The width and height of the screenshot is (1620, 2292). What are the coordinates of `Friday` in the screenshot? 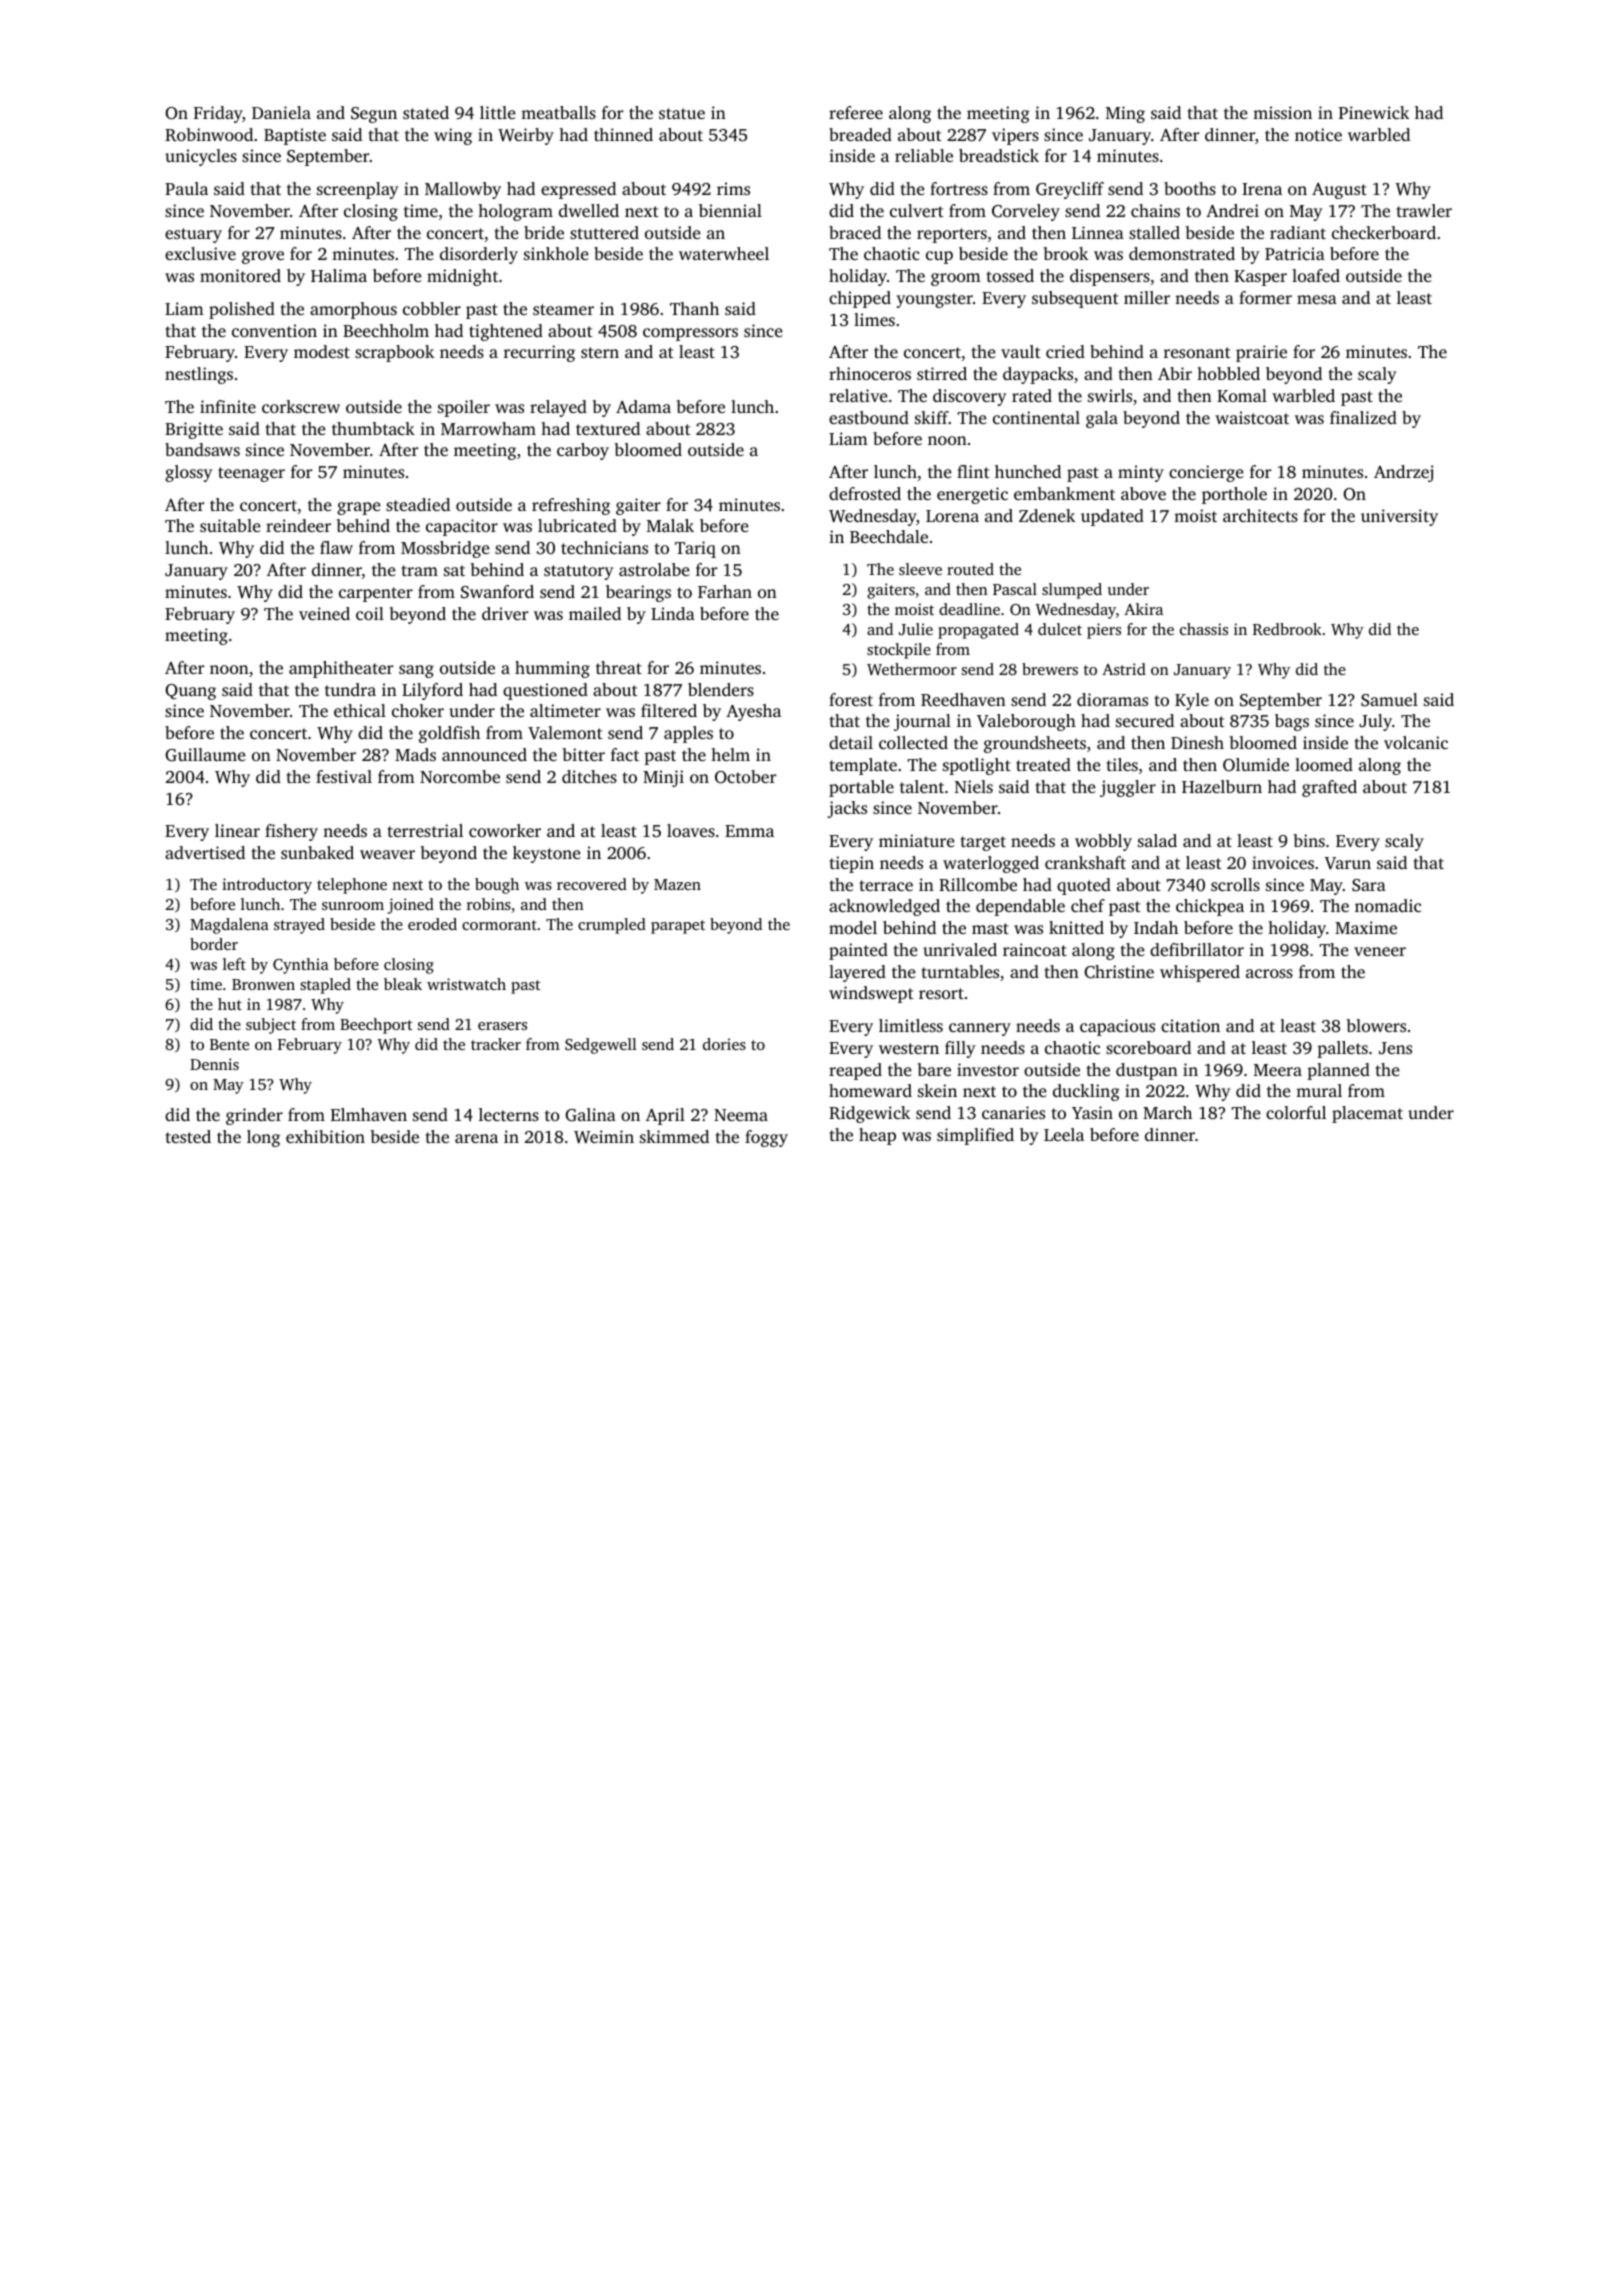 It's located at (218, 114).
